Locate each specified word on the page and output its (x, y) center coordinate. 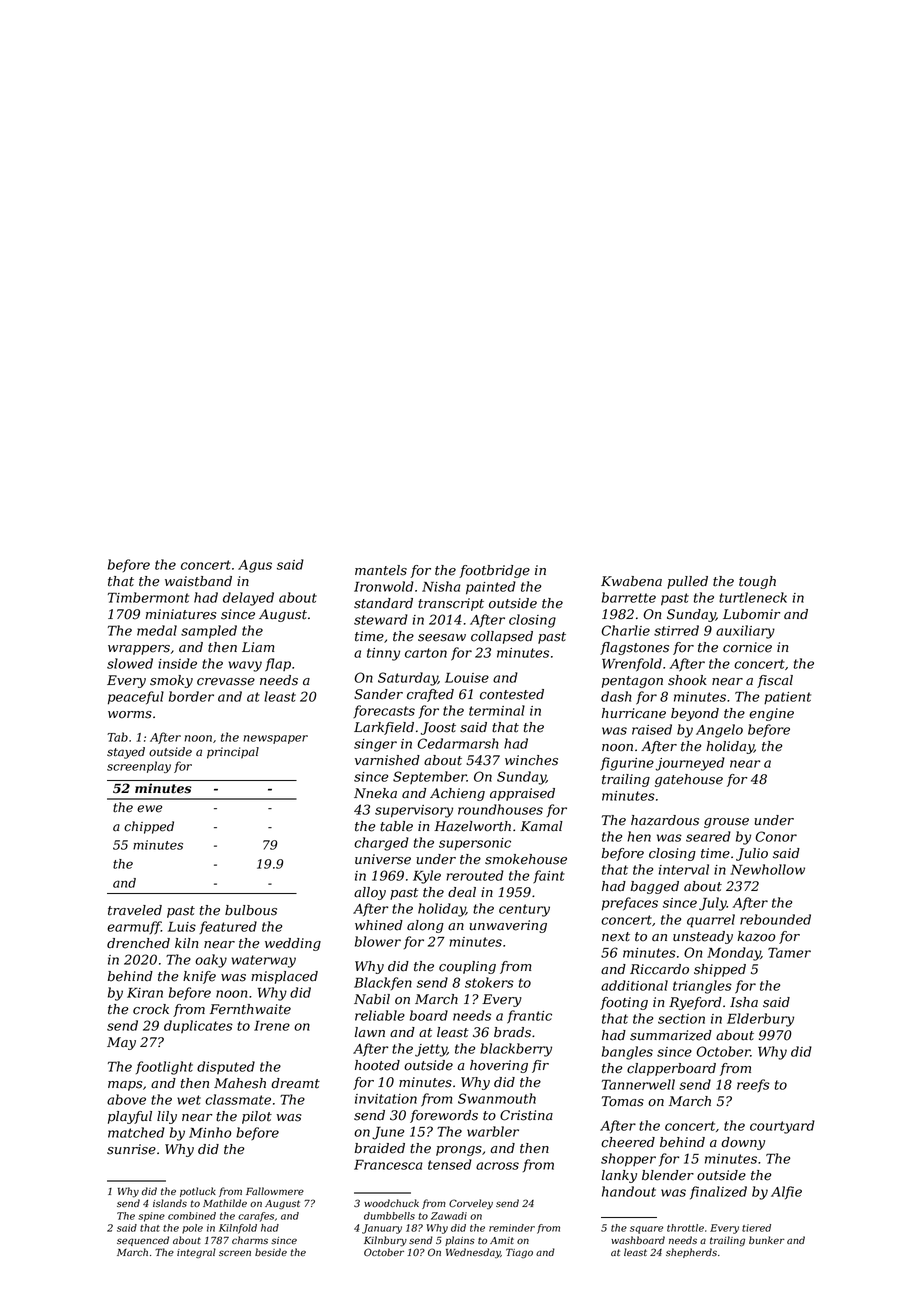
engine (771, 714)
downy (743, 1143)
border (191, 696)
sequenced (143, 1241)
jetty (431, 1050)
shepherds (691, 1253)
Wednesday (473, 1253)
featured (228, 927)
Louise (467, 677)
